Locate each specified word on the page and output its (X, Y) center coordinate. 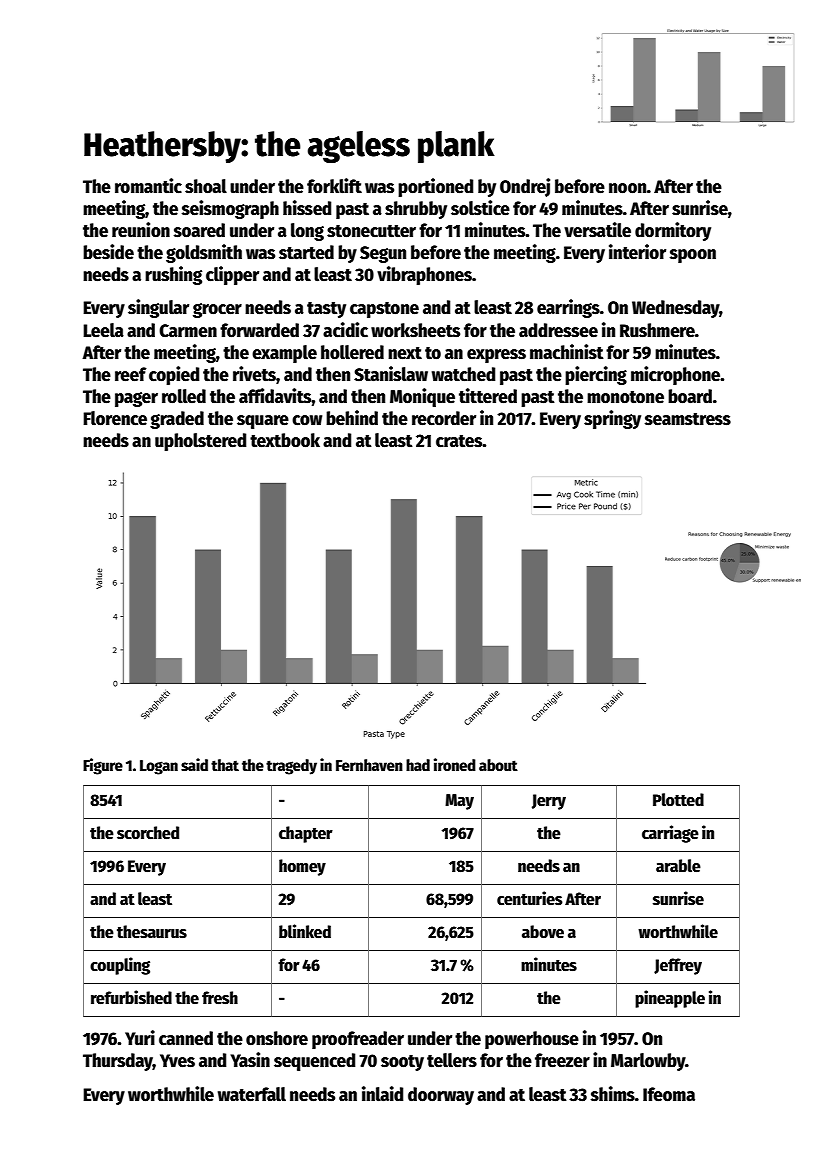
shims (613, 1094)
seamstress (688, 419)
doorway (441, 1096)
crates (459, 441)
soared (199, 230)
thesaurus (152, 932)
